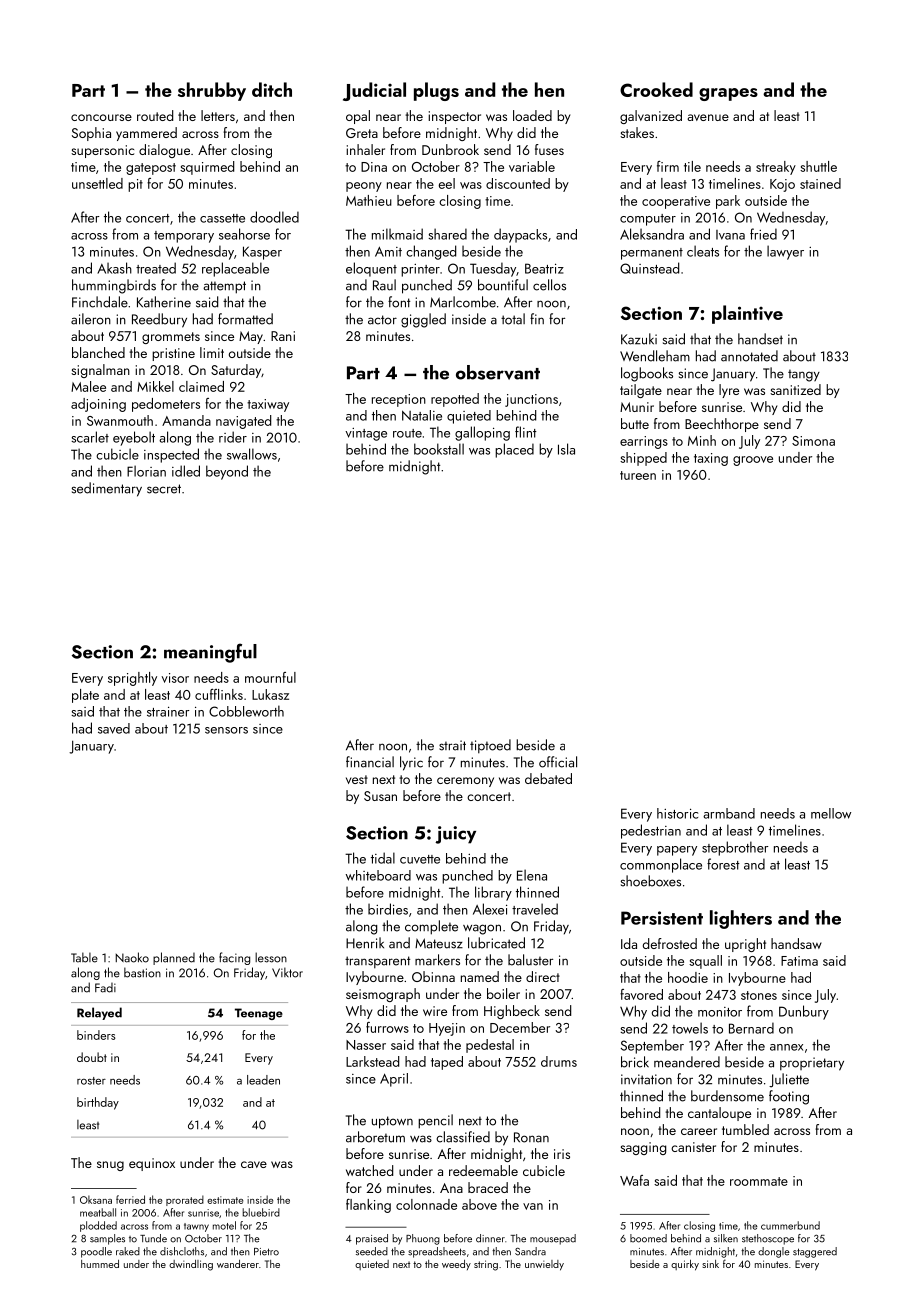 The image size is (924, 1308). What do you see at coordinates (710, 1264) in the screenshot?
I see `sink` at bounding box center [710, 1264].
